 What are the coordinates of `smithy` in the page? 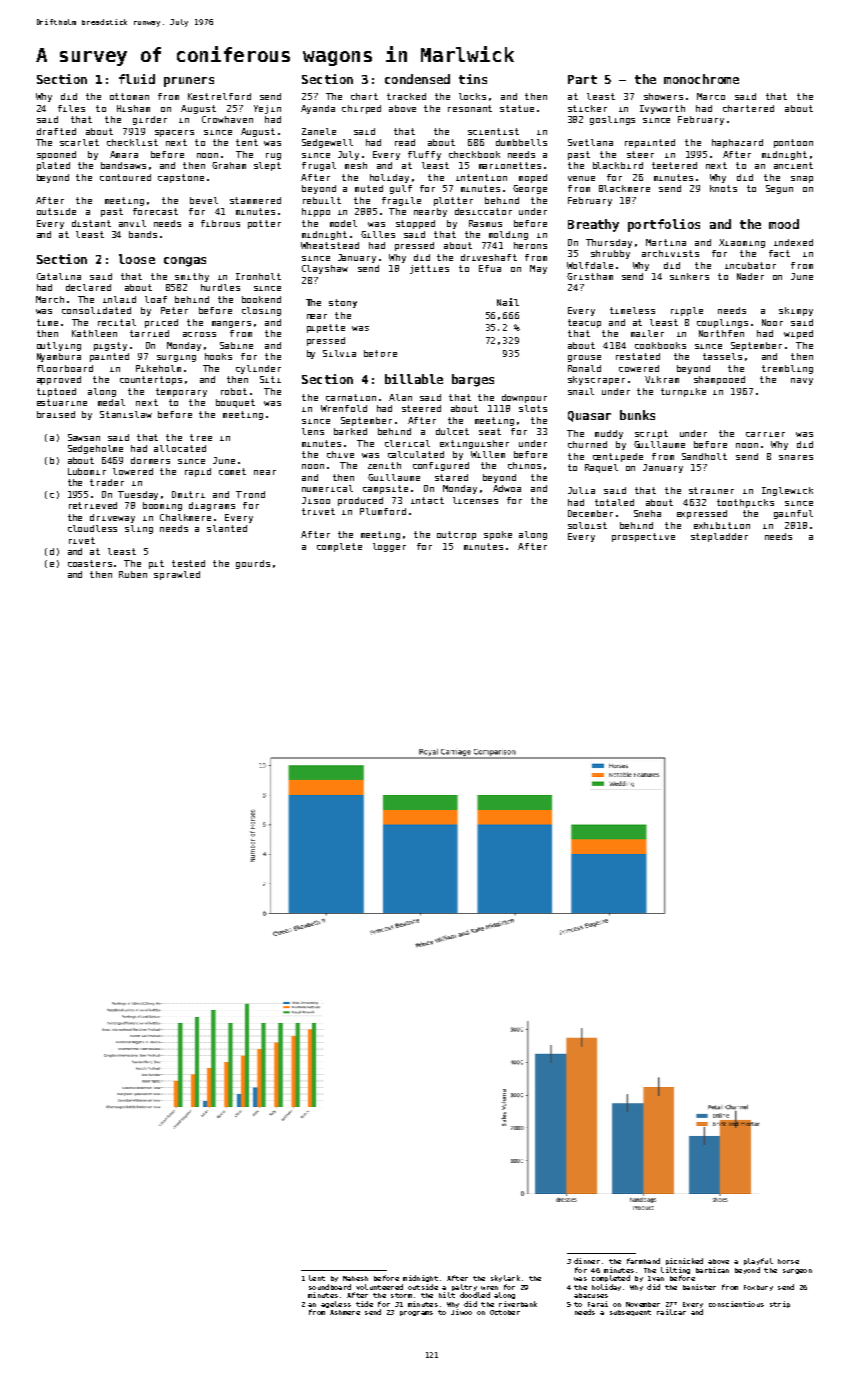 It's located at (192, 277).
